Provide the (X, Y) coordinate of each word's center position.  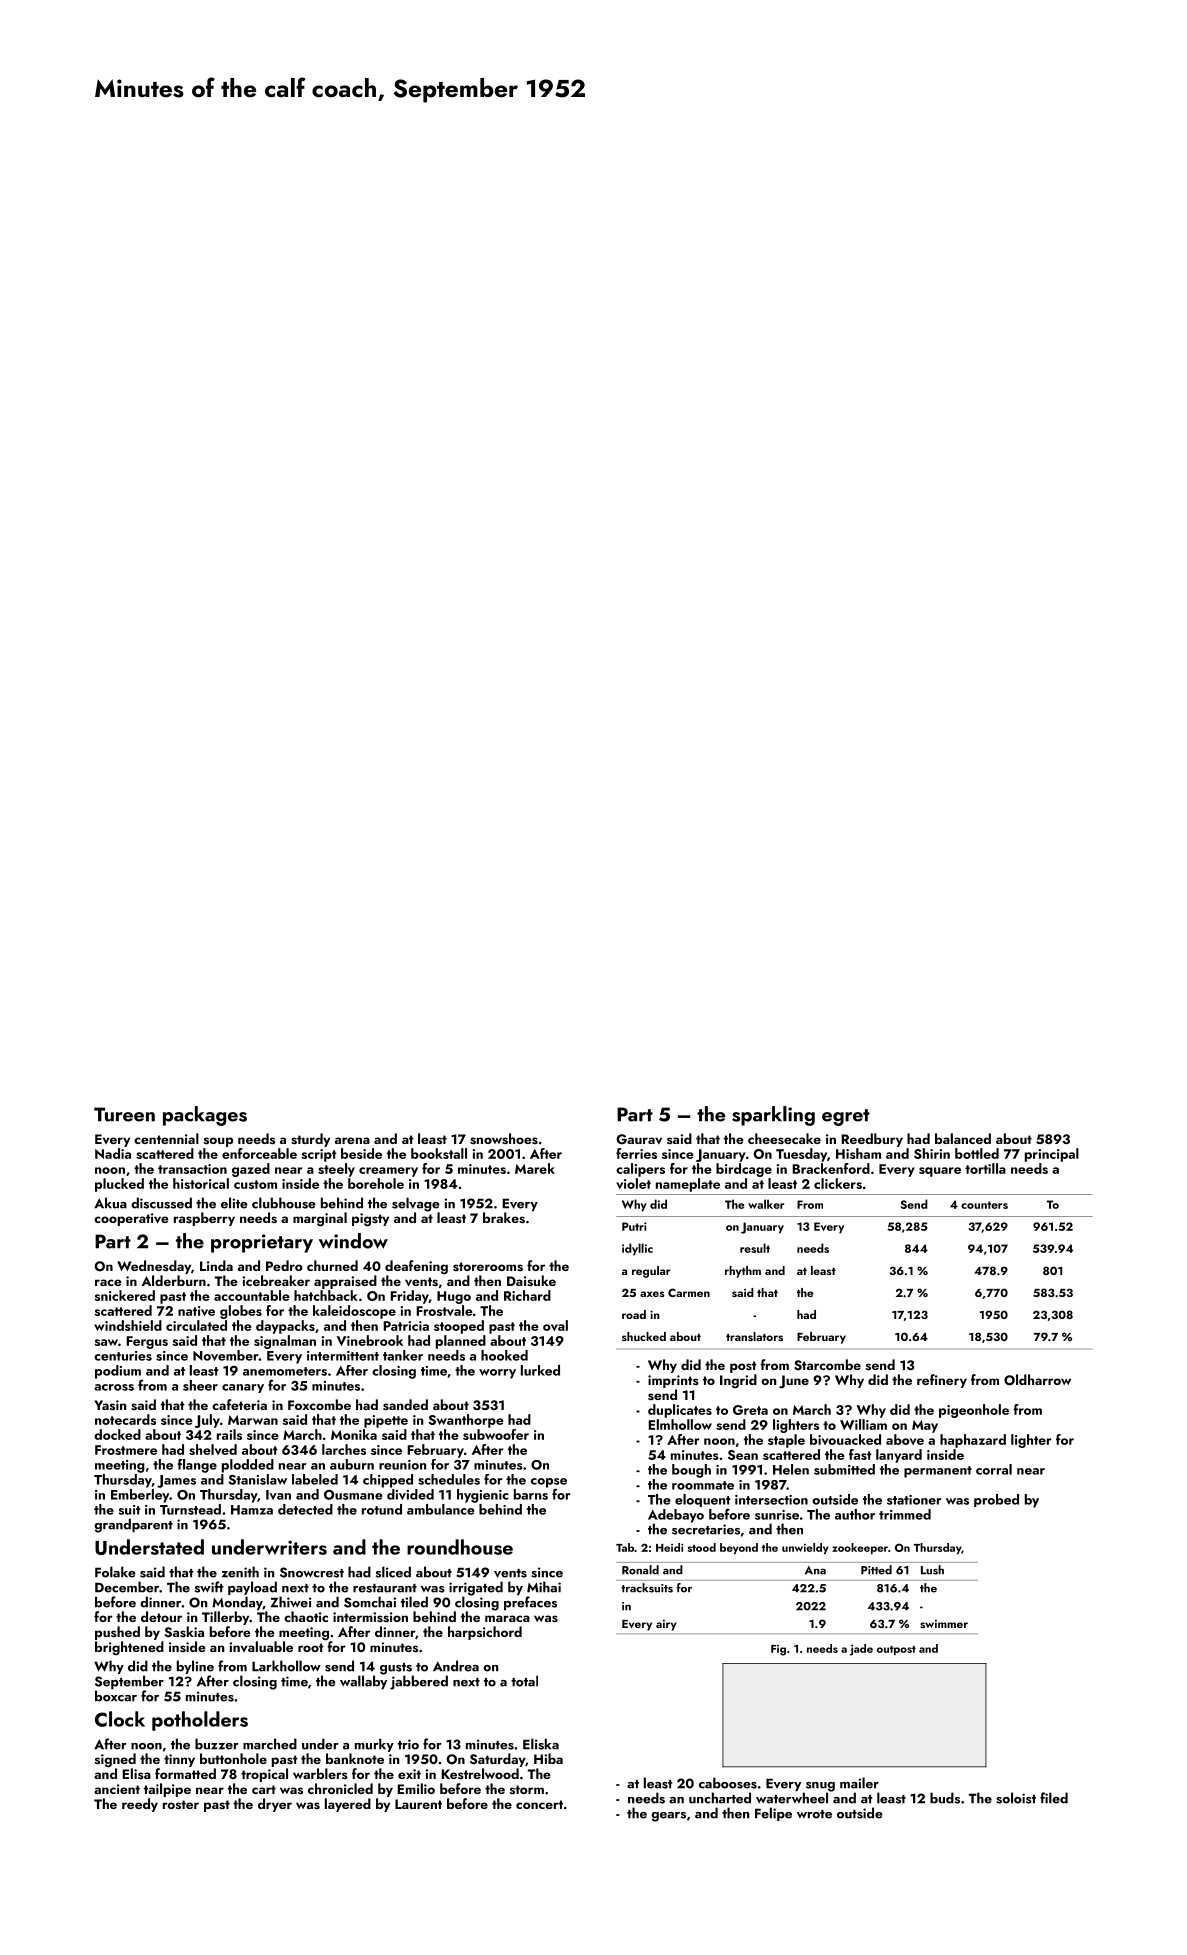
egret (846, 1117)
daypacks (285, 1327)
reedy (140, 1805)
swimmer (944, 1624)
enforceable (259, 1153)
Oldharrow (1037, 1380)
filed (1054, 1798)
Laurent (418, 1804)
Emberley (140, 1496)
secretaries (706, 1529)
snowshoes (504, 1139)
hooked (504, 1355)
